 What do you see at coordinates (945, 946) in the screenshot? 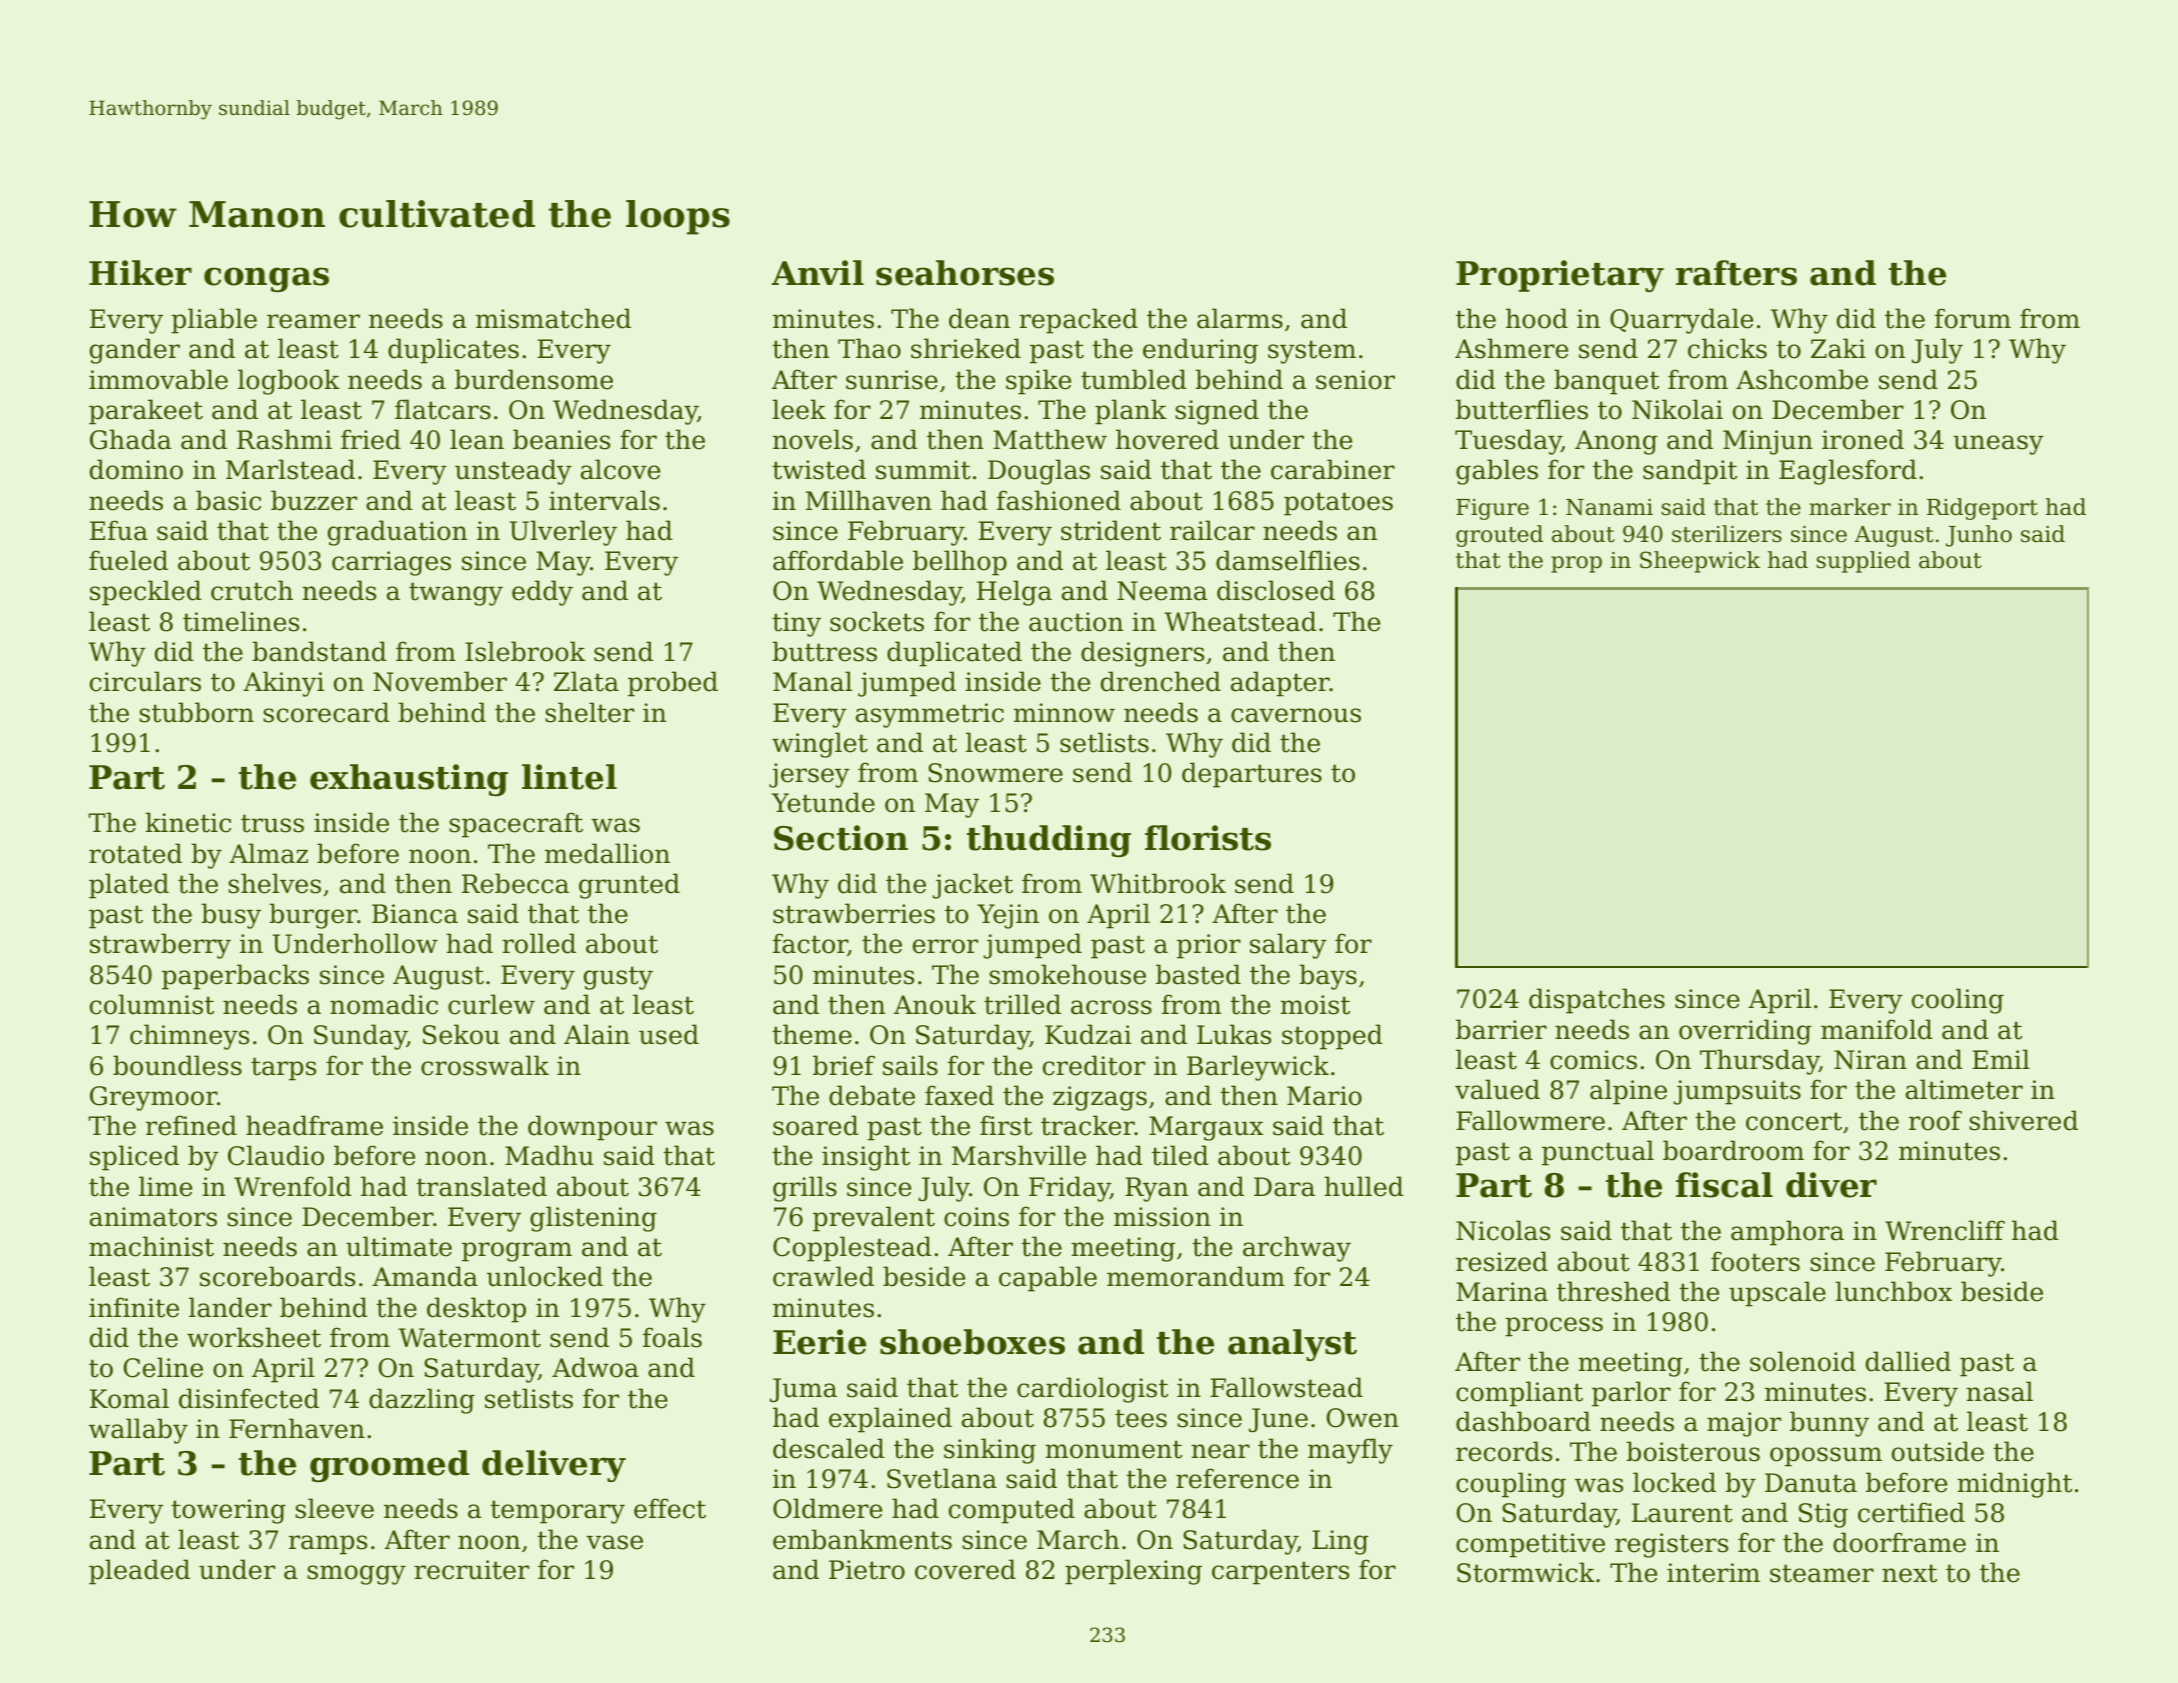
I see `error` at bounding box center [945, 946].
